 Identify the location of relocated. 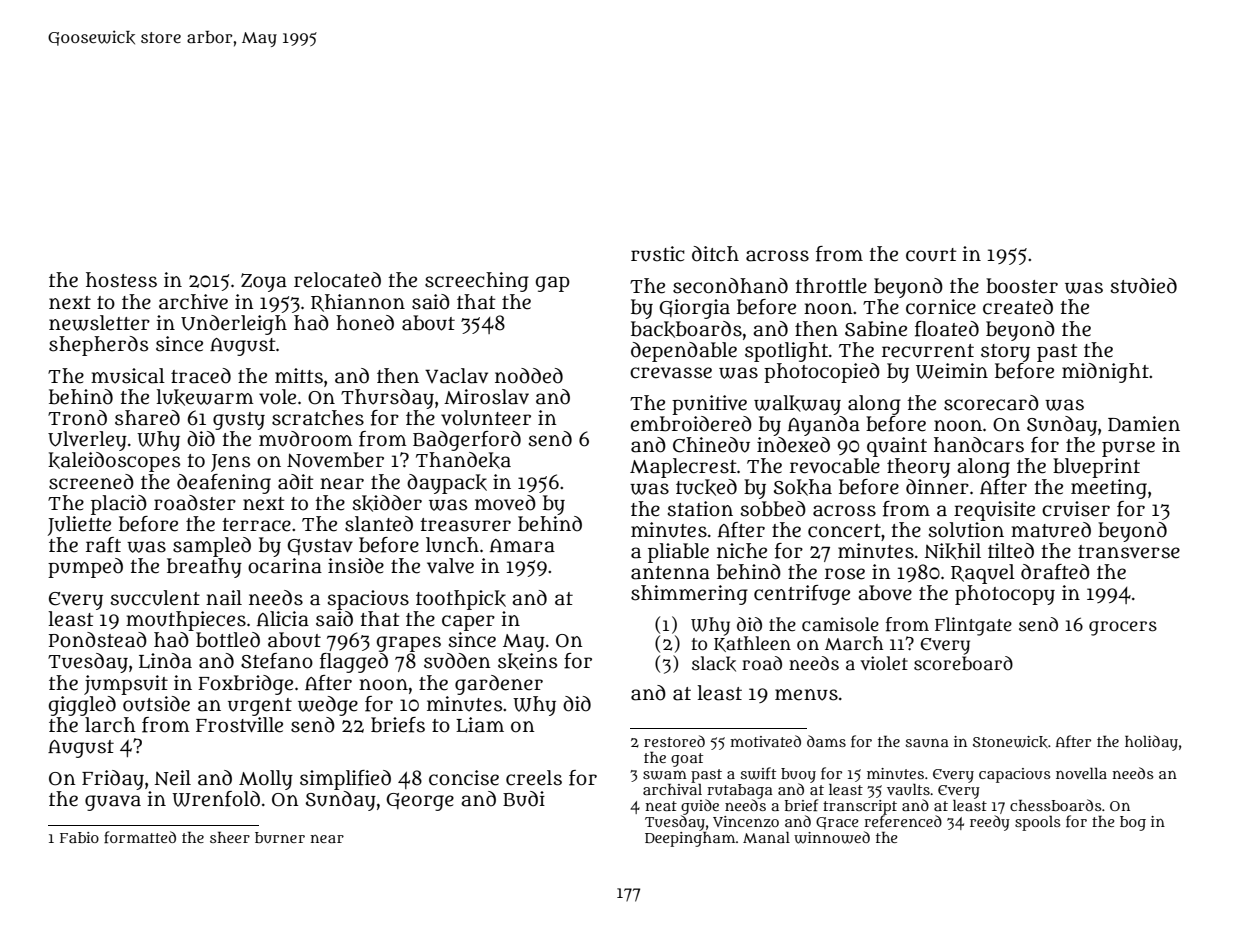
(337, 280).
